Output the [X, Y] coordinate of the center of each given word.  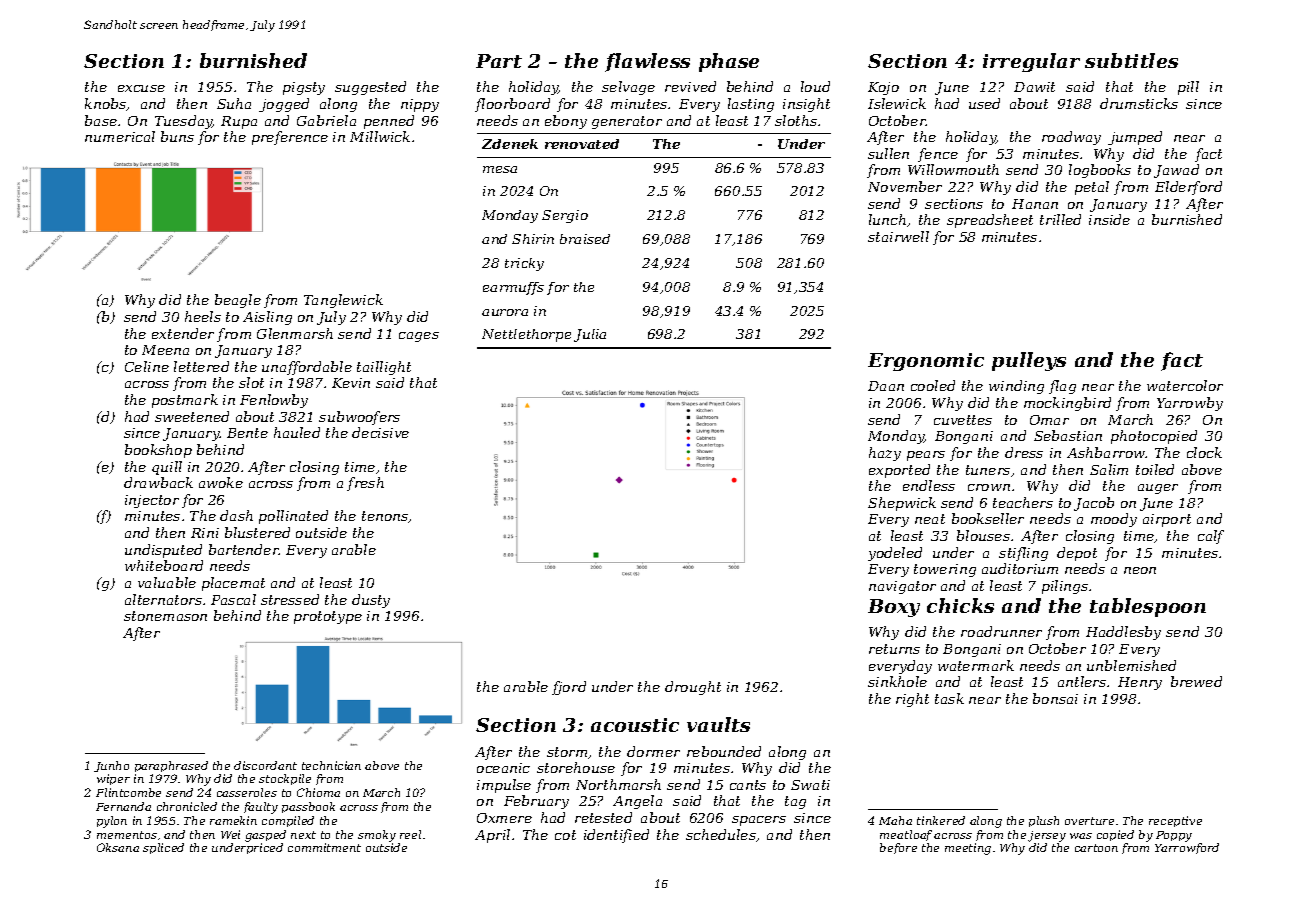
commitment [324, 847]
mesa [500, 169]
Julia [590, 335]
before [898, 848]
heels [203, 316]
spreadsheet [990, 221]
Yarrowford [1187, 848]
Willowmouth [953, 169]
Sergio [565, 216]
